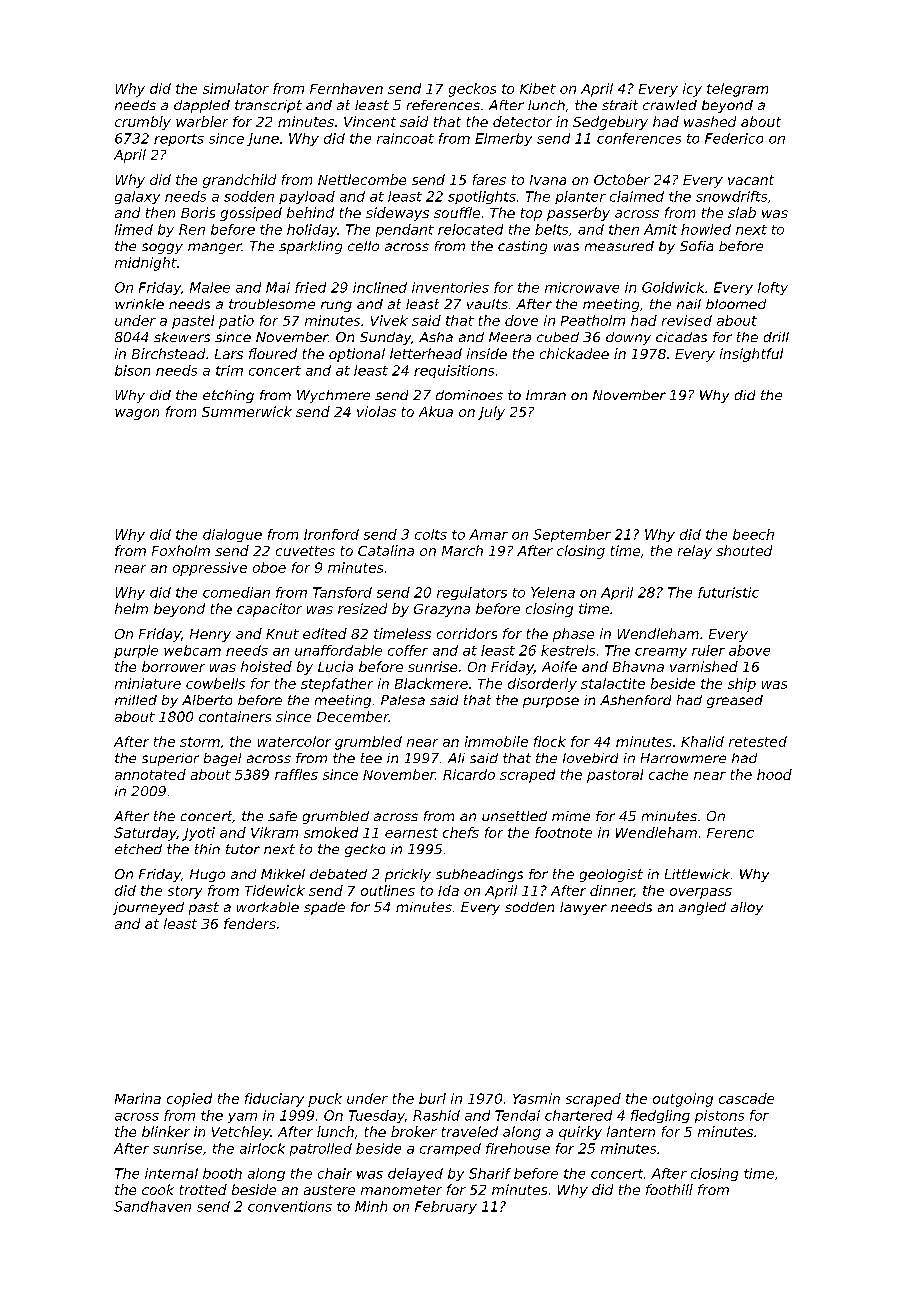 Image resolution: width=908 pixels, height=1316 pixels. I want to click on geologist, so click(611, 875).
